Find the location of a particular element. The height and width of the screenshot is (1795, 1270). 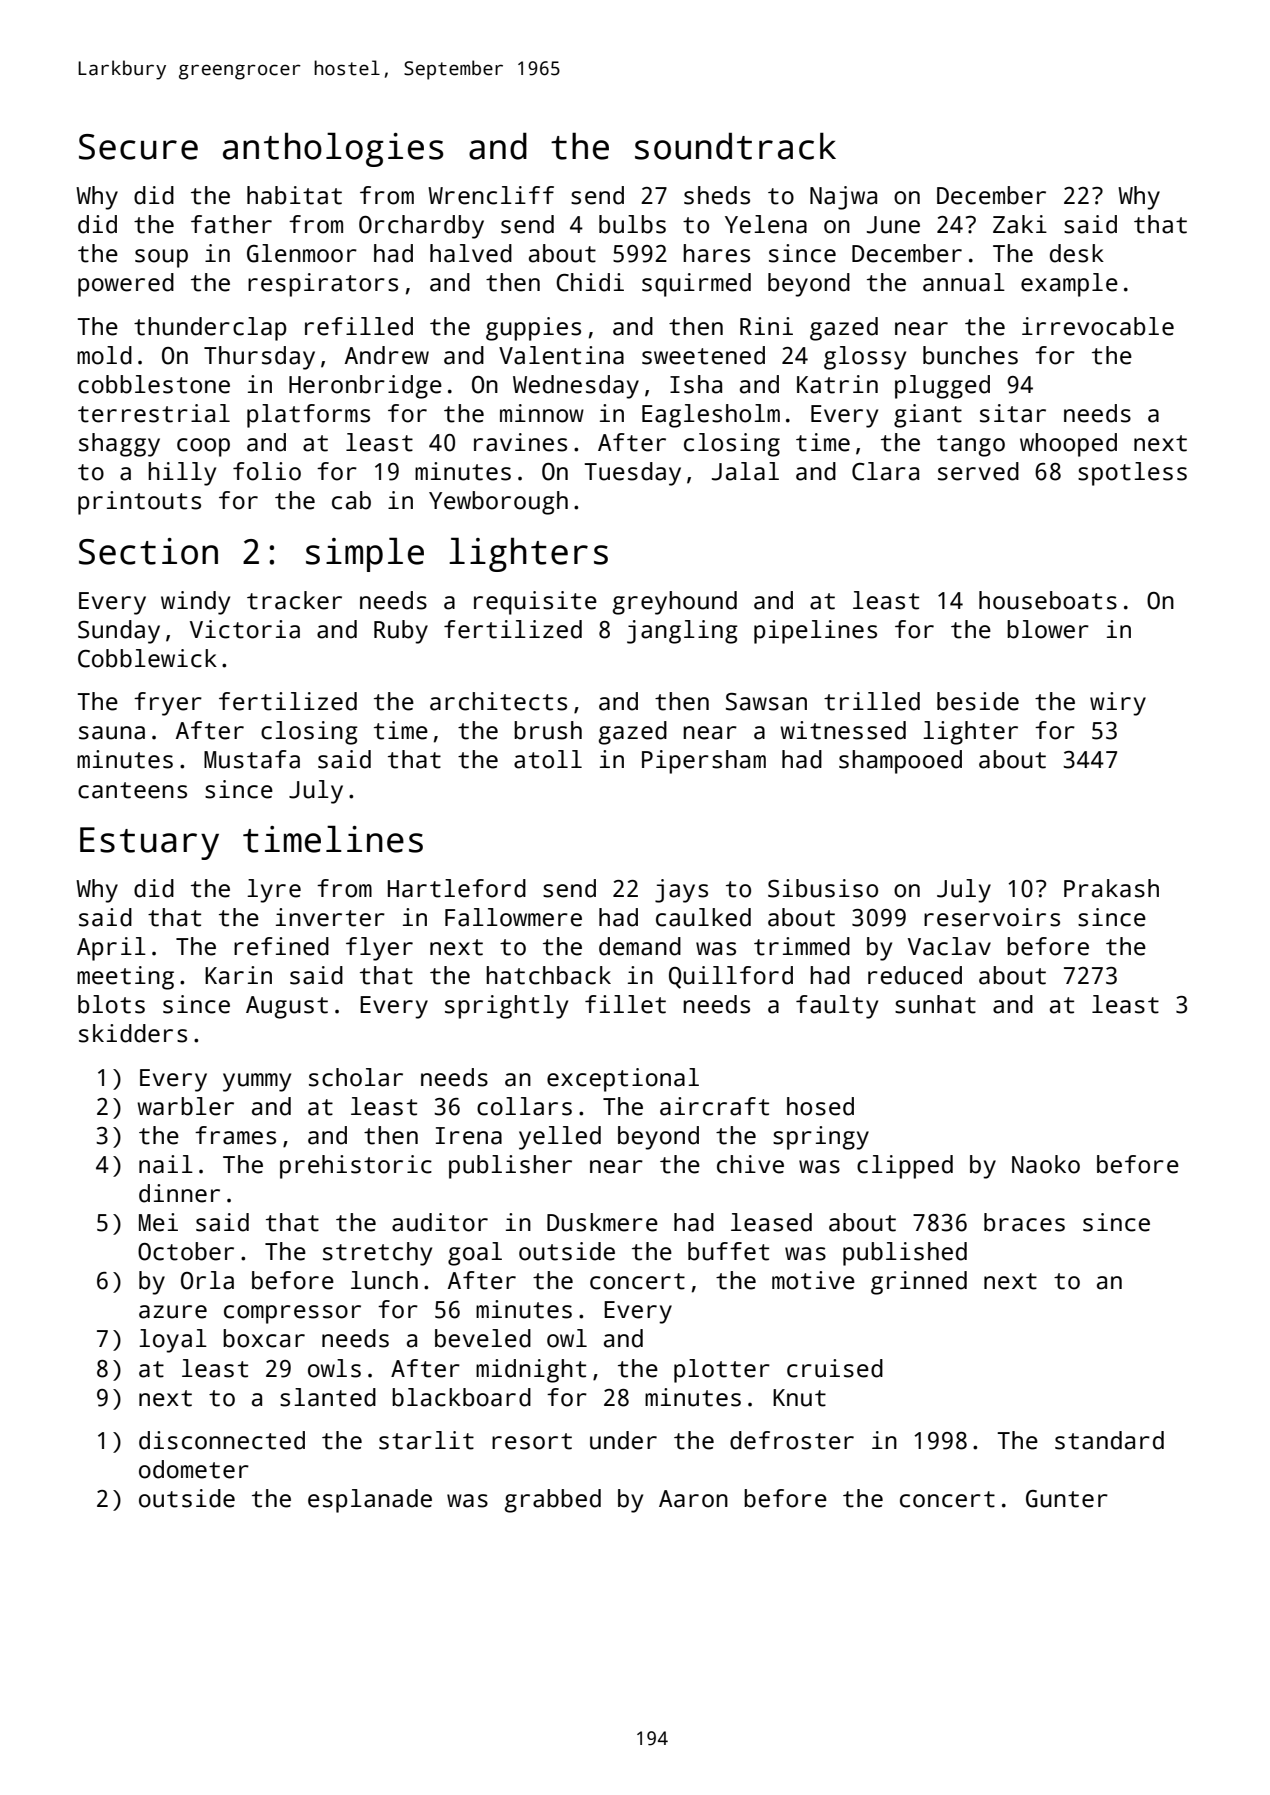

blower is located at coordinates (1048, 629).
